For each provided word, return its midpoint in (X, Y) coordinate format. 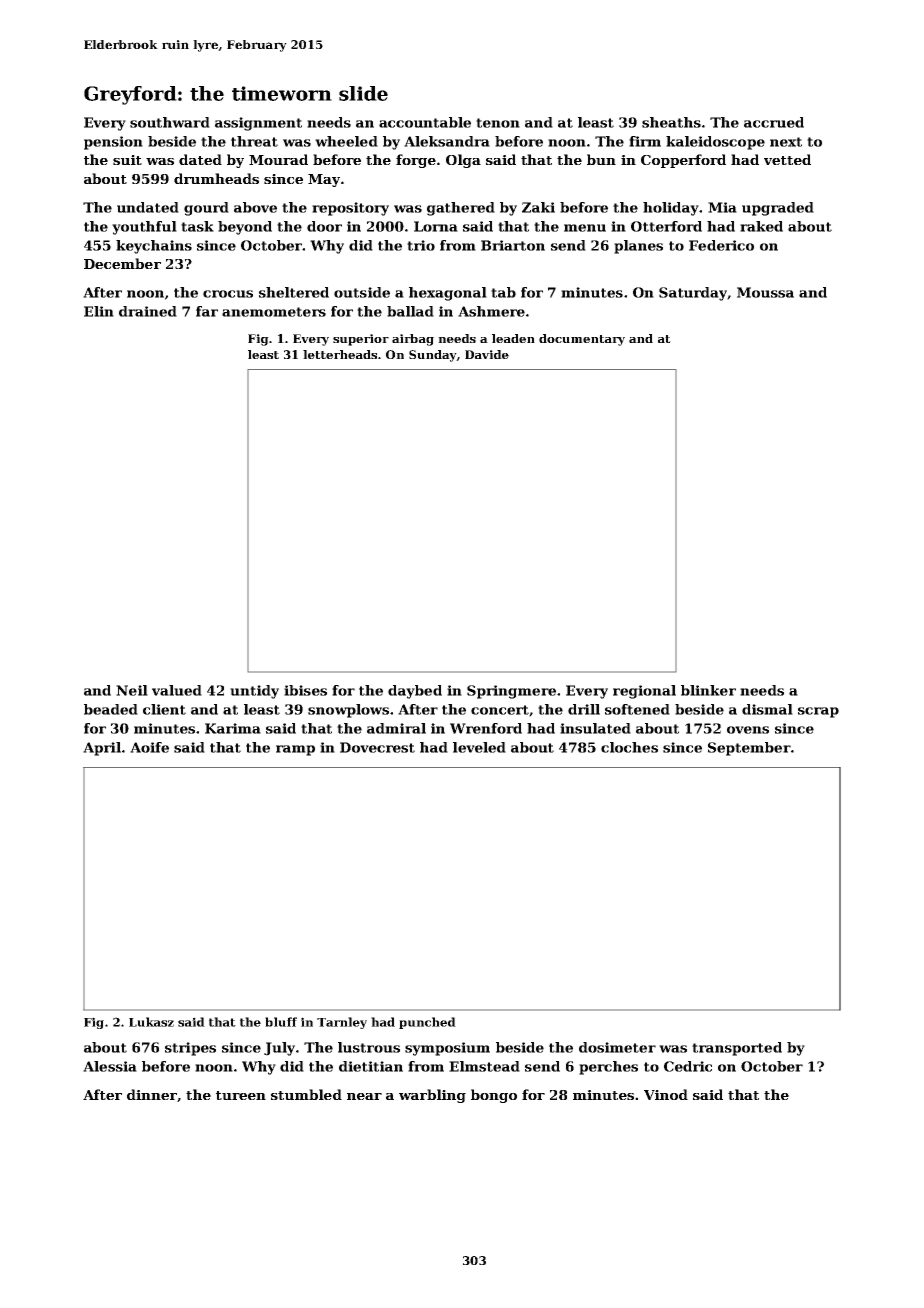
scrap (818, 712)
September (749, 749)
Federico (721, 245)
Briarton (513, 245)
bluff (281, 1022)
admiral (396, 728)
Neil (132, 690)
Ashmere (491, 311)
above (255, 207)
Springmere (511, 692)
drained (148, 311)
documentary (582, 340)
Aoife (149, 747)
